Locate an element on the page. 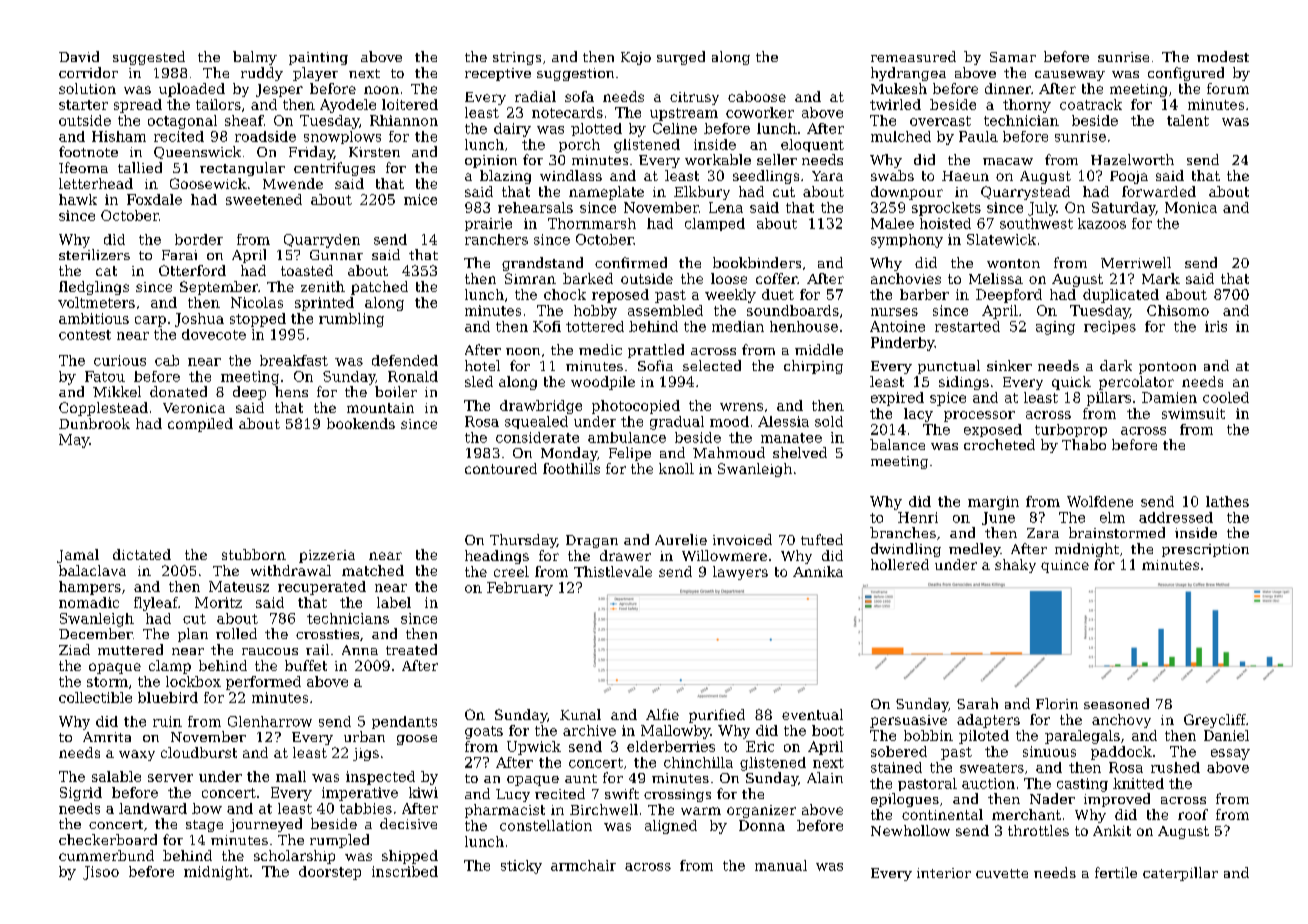 The width and height of the page is (1308, 924). imperative is located at coordinates (360, 794).
